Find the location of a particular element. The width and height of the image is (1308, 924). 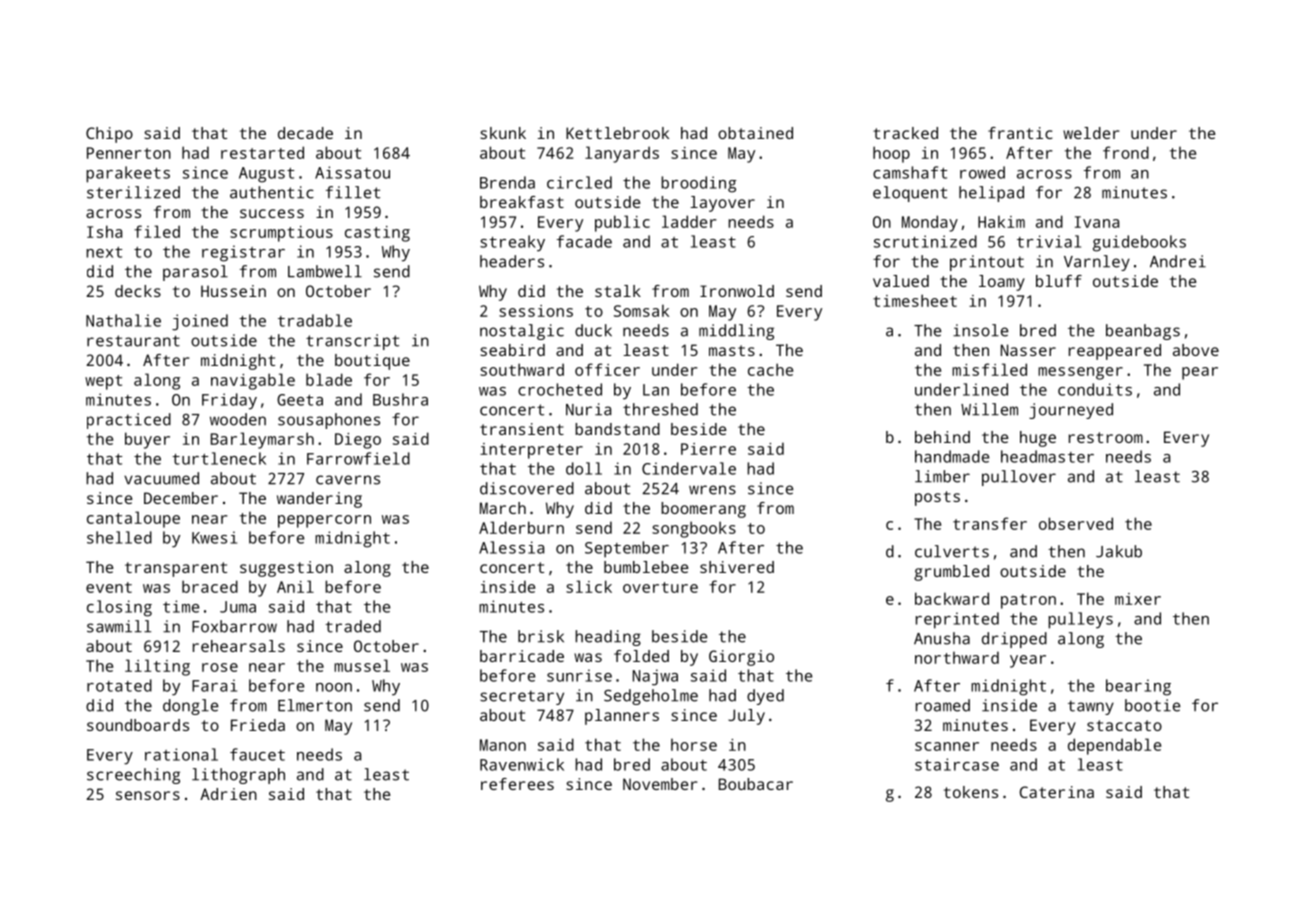

Farrowfield is located at coordinates (358, 458).
